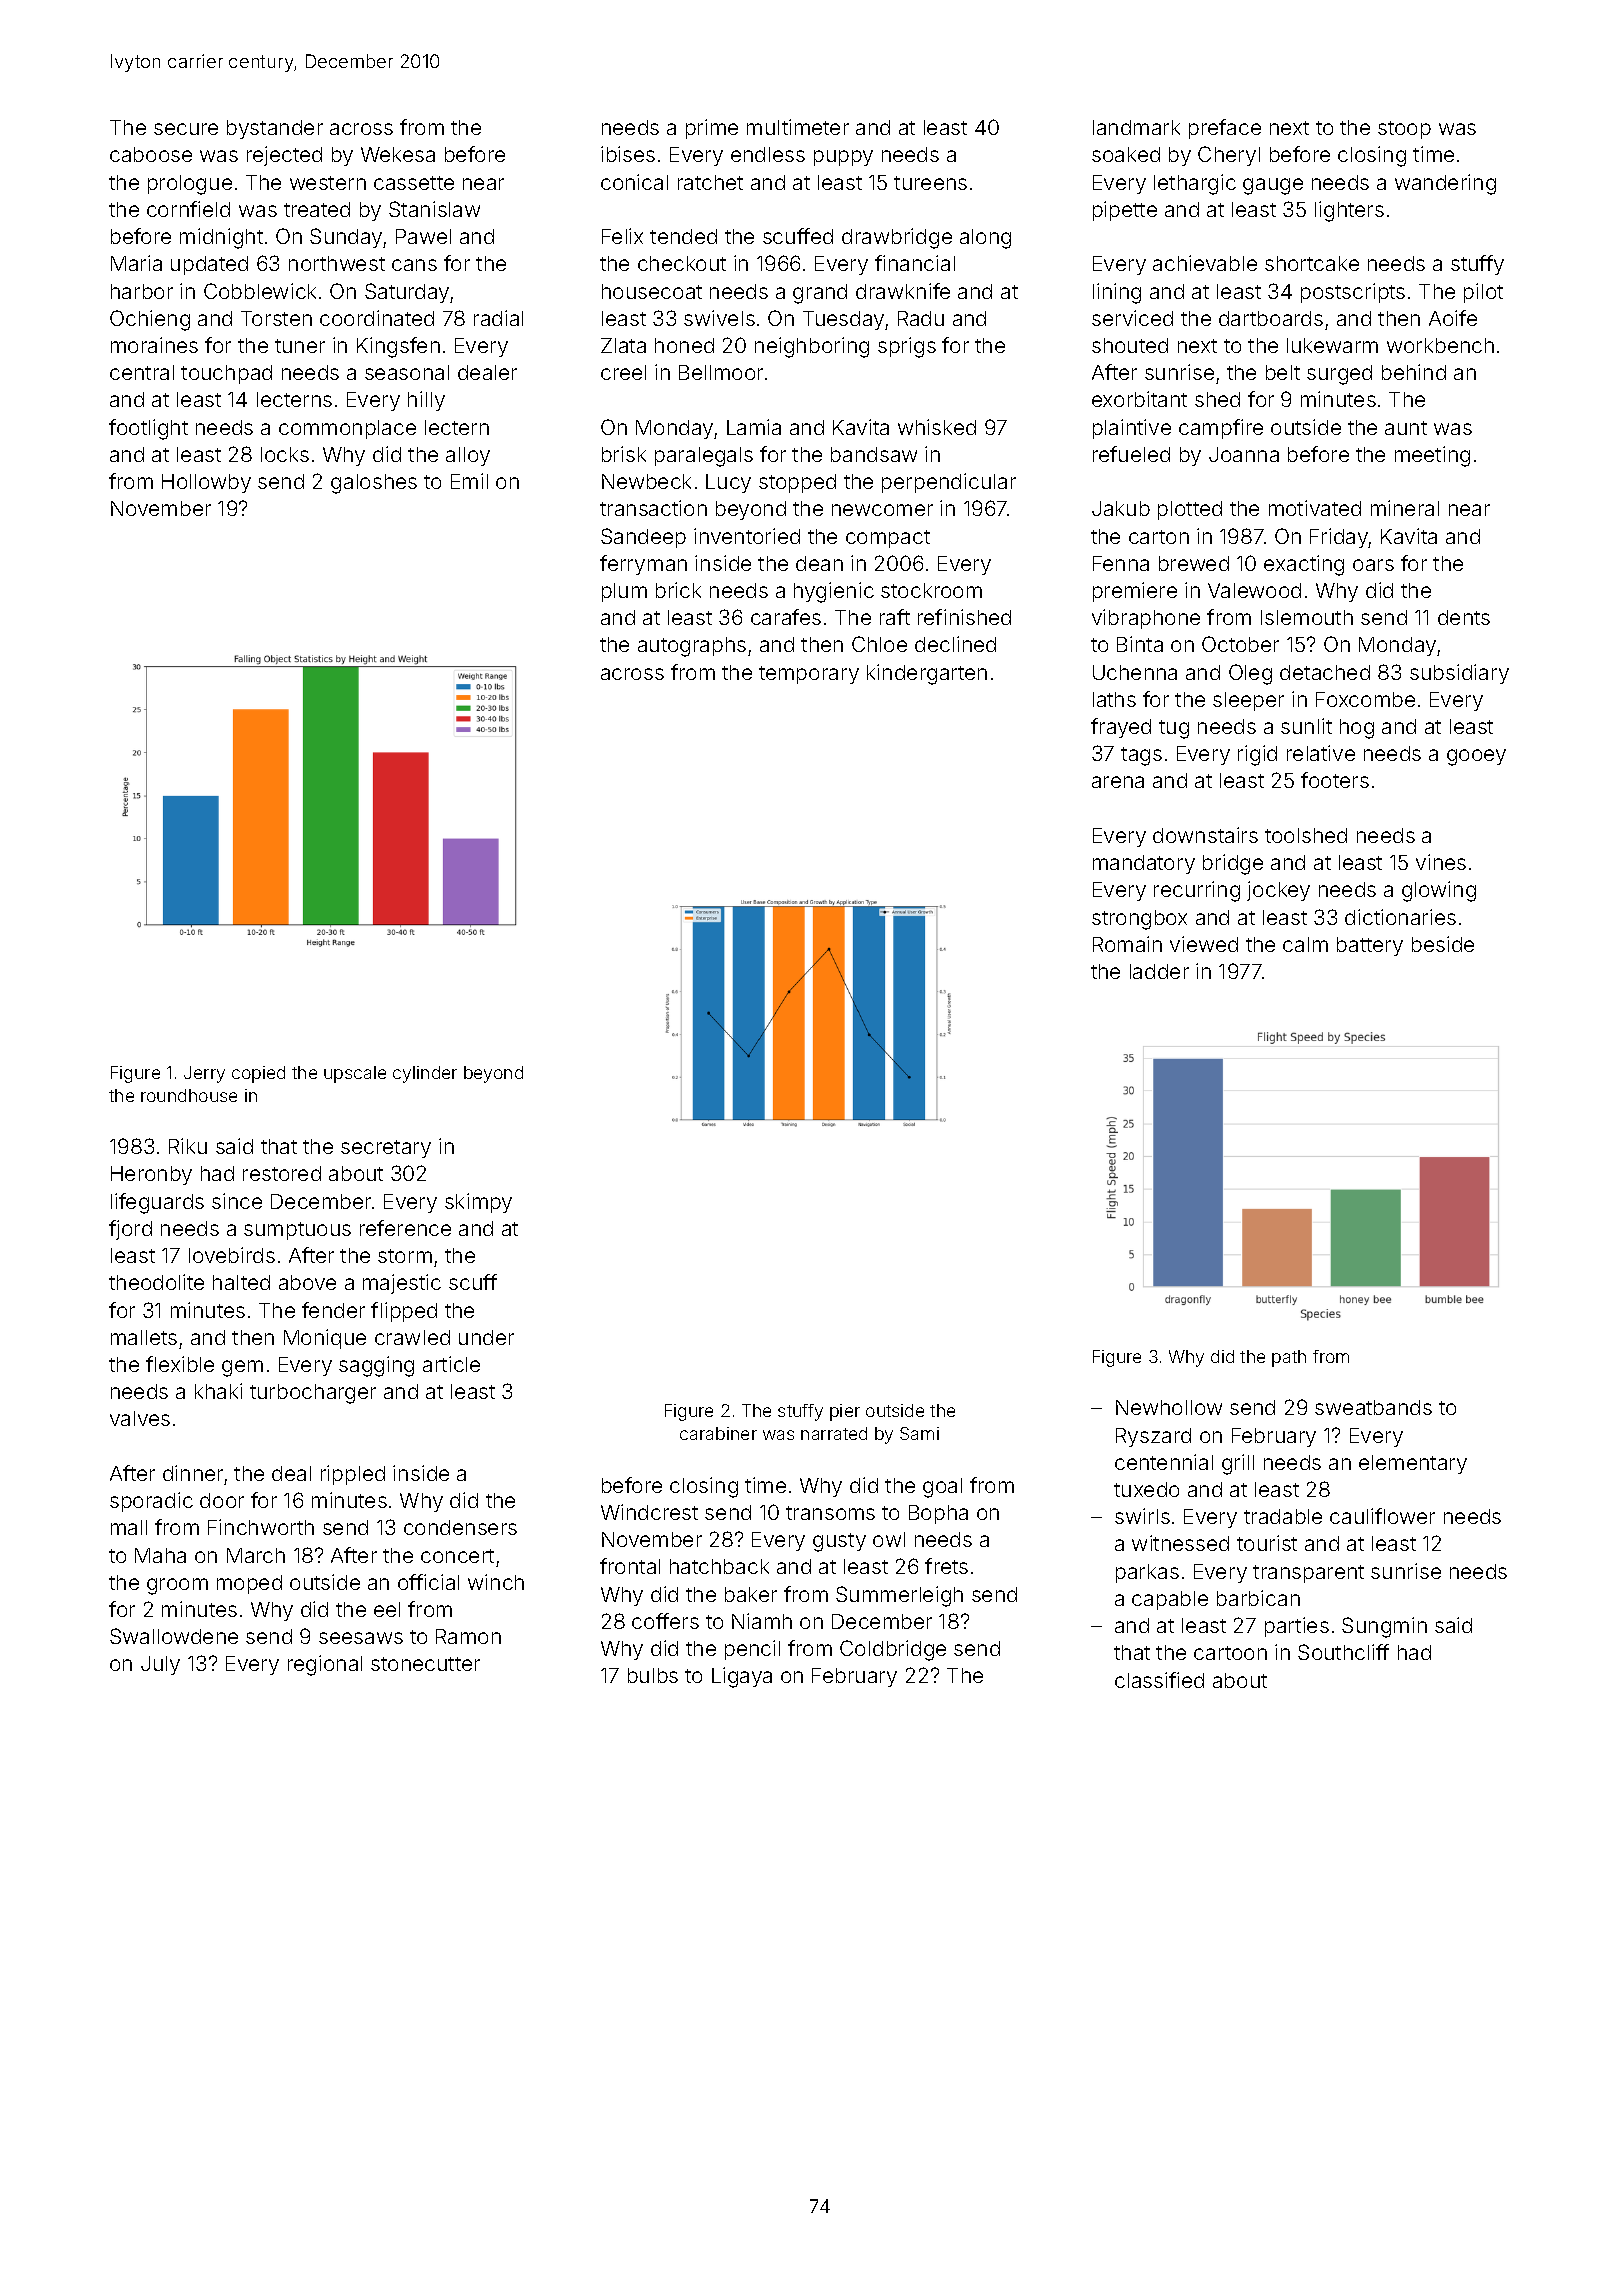  I want to click on cassette, so click(414, 183).
